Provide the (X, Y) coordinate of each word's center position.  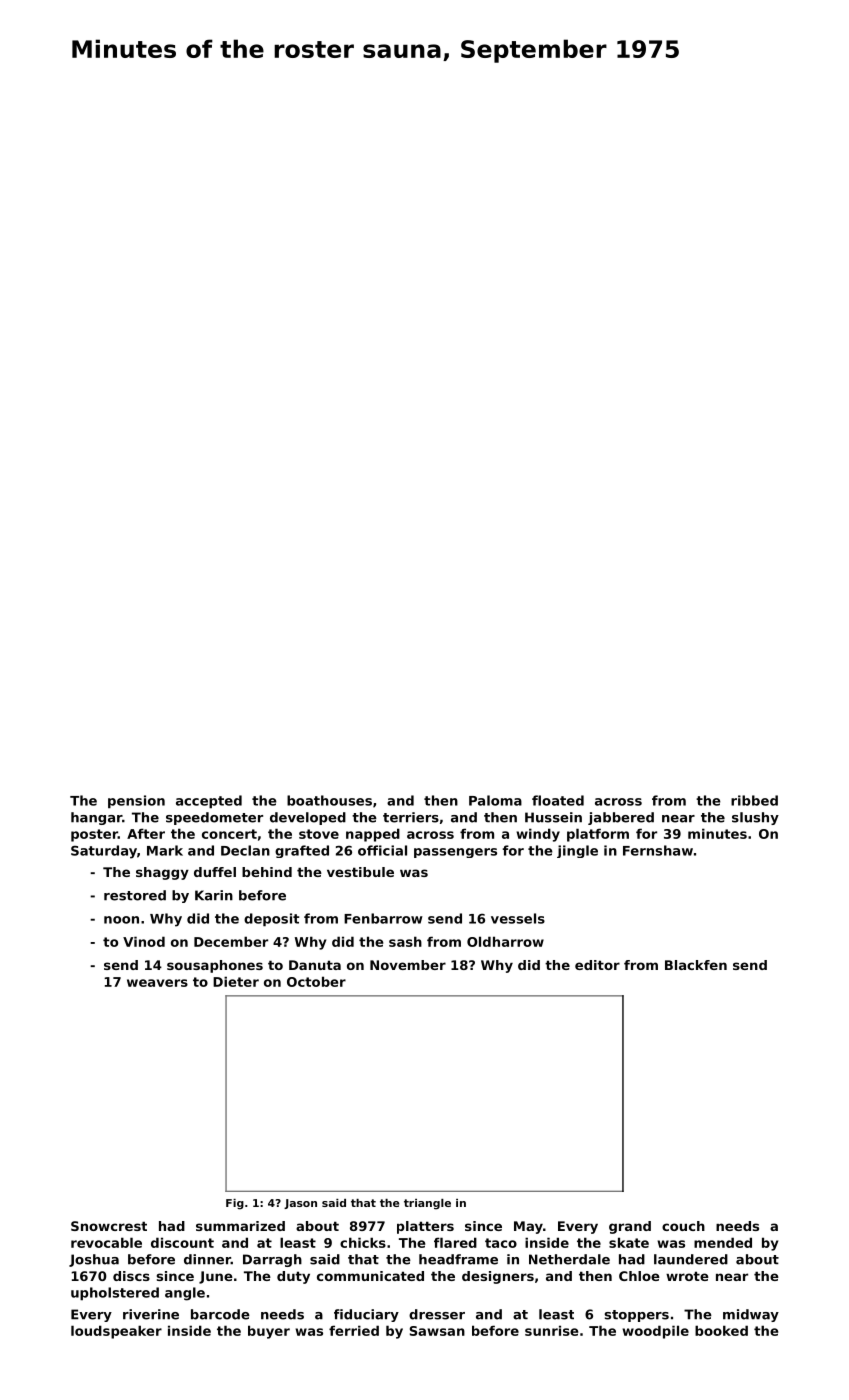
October (316, 981)
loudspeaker (116, 1332)
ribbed (754, 800)
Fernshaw (658, 850)
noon (121, 920)
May (528, 1227)
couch (683, 1226)
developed (308, 818)
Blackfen (696, 965)
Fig (235, 1204)
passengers (455, 853)
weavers (157, 983)
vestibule (360, 872)
